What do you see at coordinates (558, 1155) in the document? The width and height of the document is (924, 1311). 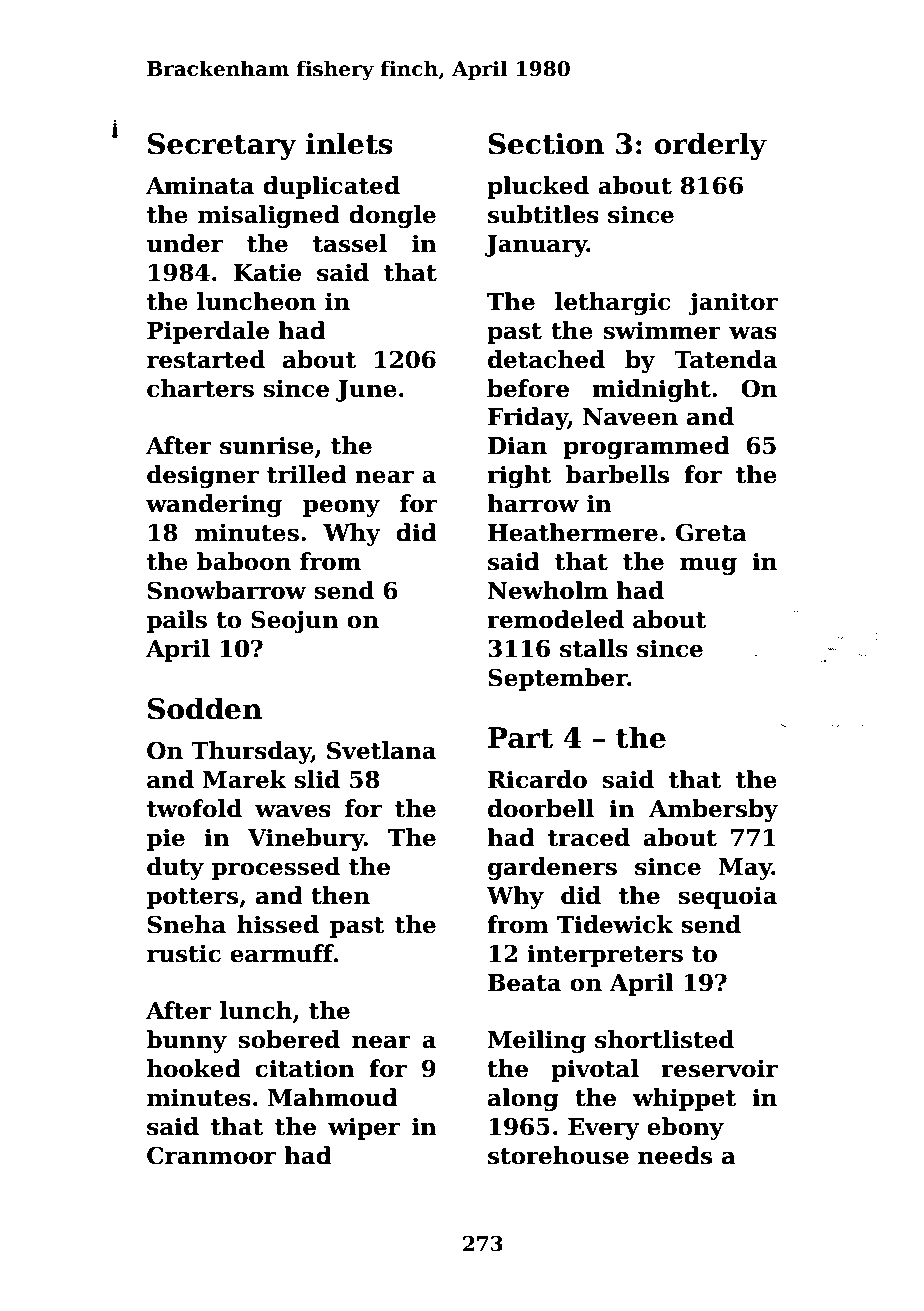 I see `storehouse` at bounding box center [558, 1155].
